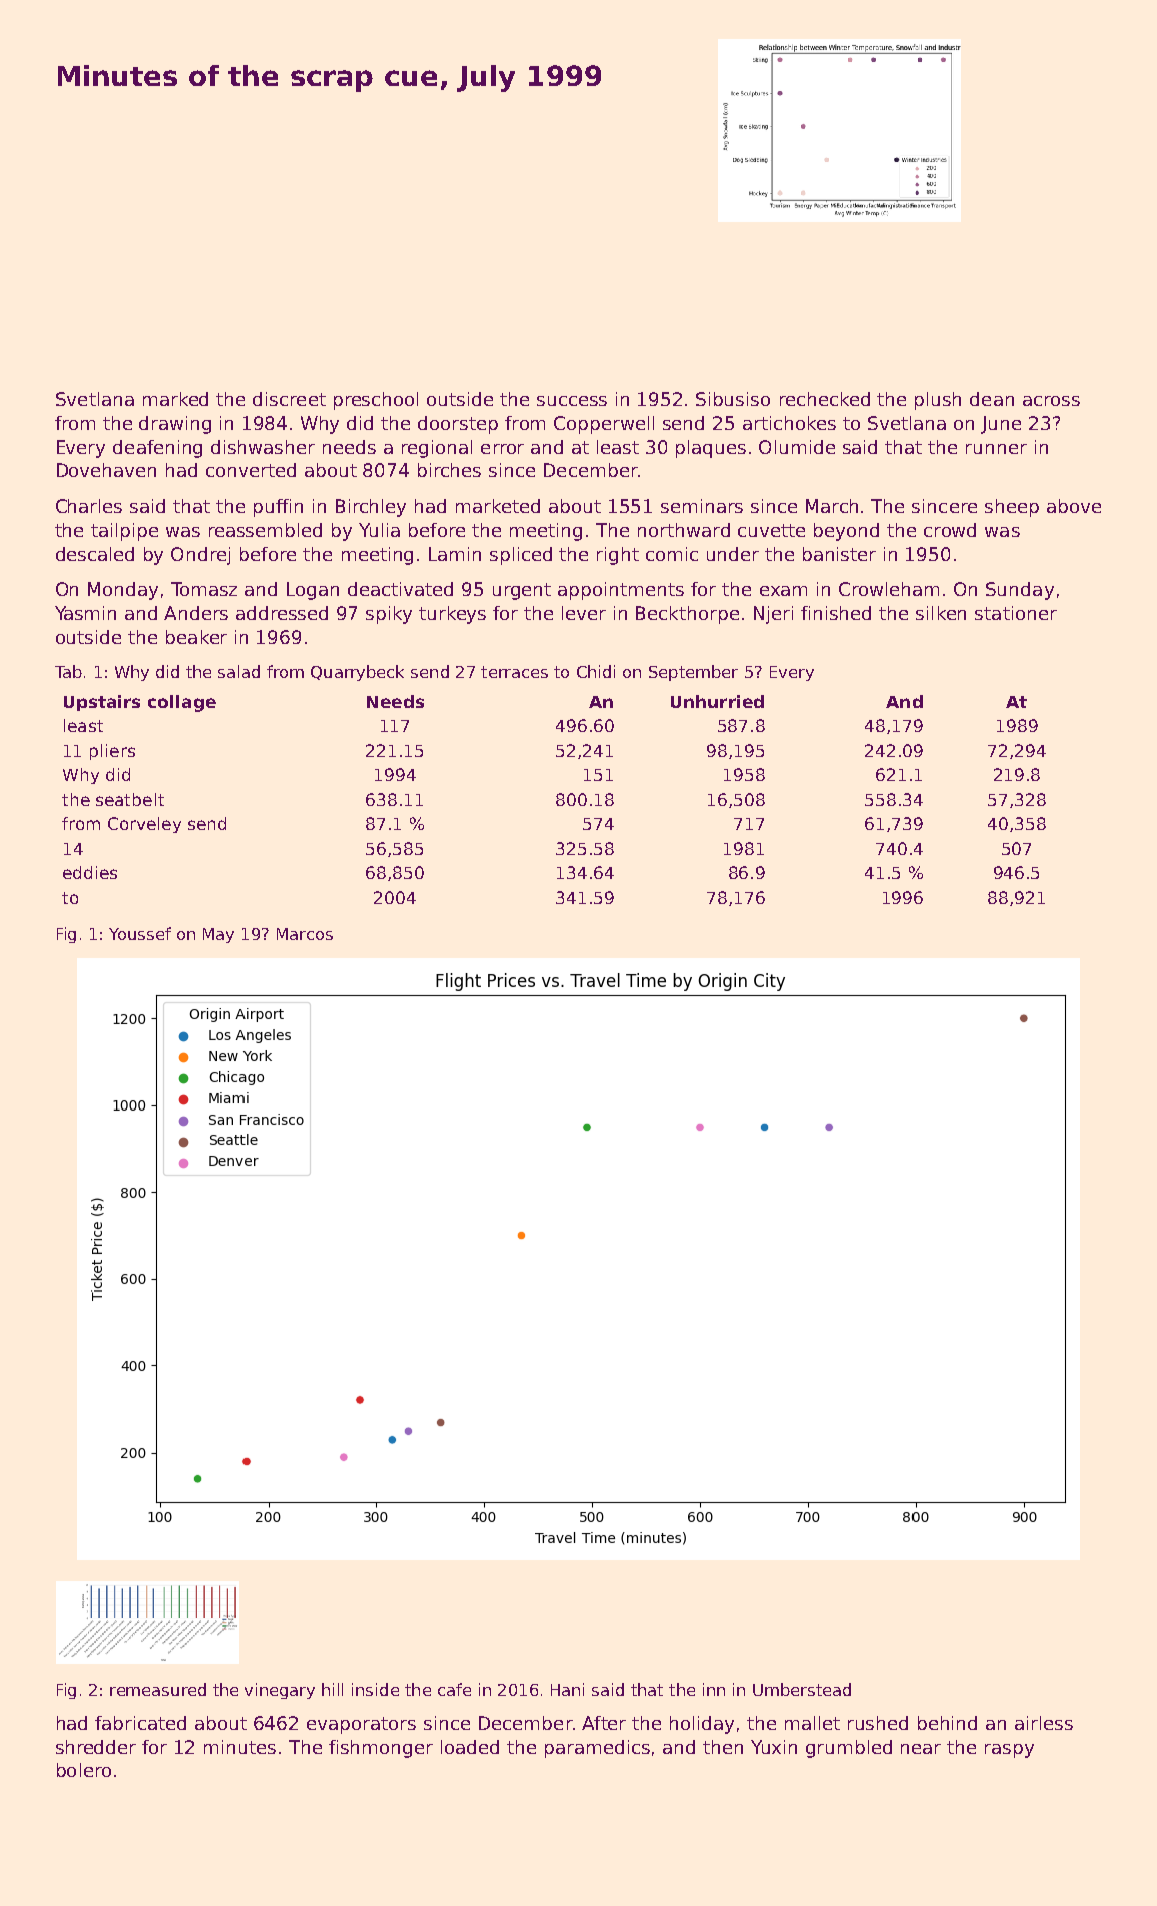 This page has width=1157, height=1906. What do you see at coordinates (572, 401) in the page?
I see `success` at bounding box center [572, 401].
